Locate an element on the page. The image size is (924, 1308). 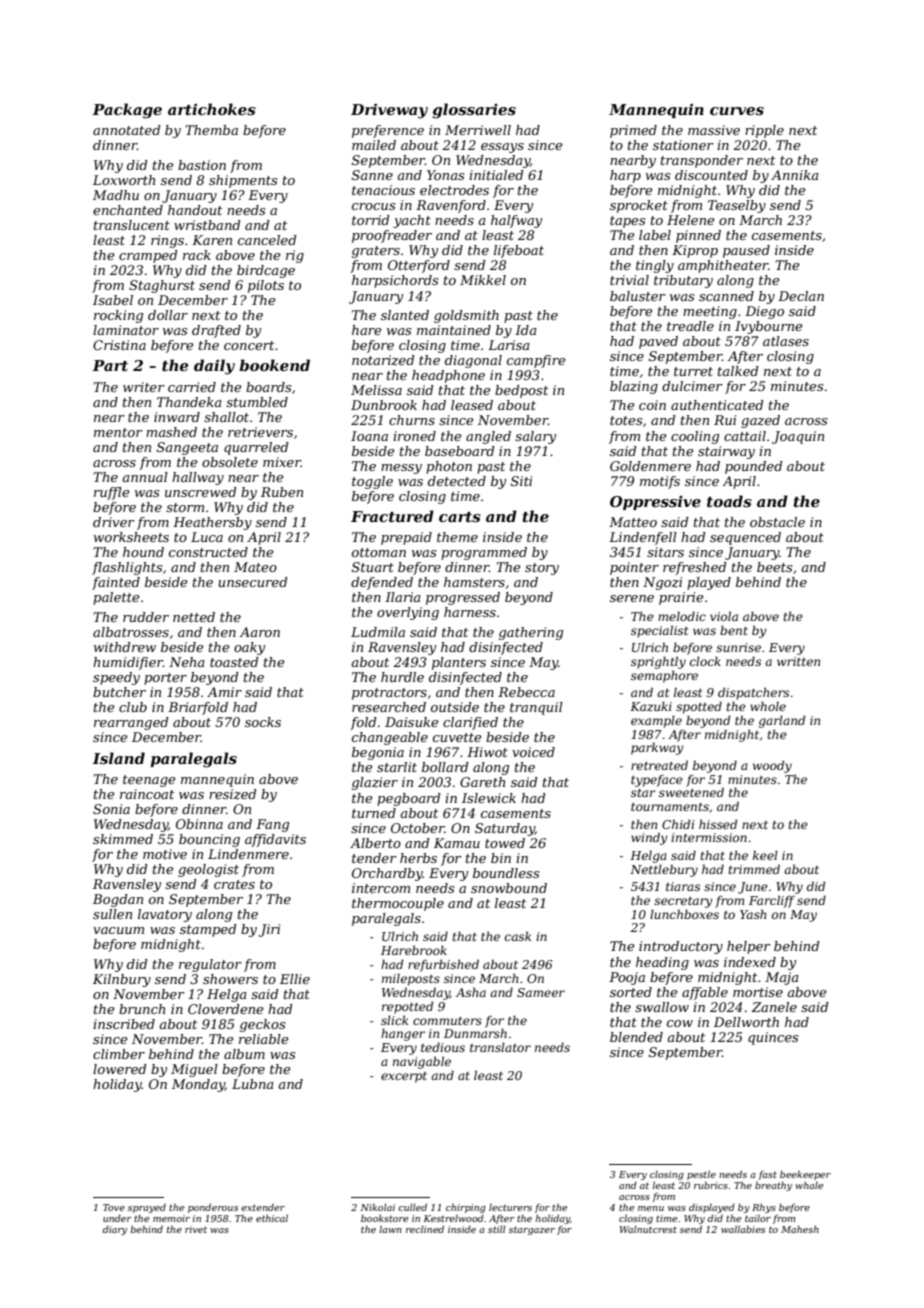
Ellie is located at coordinates (295, 979).
